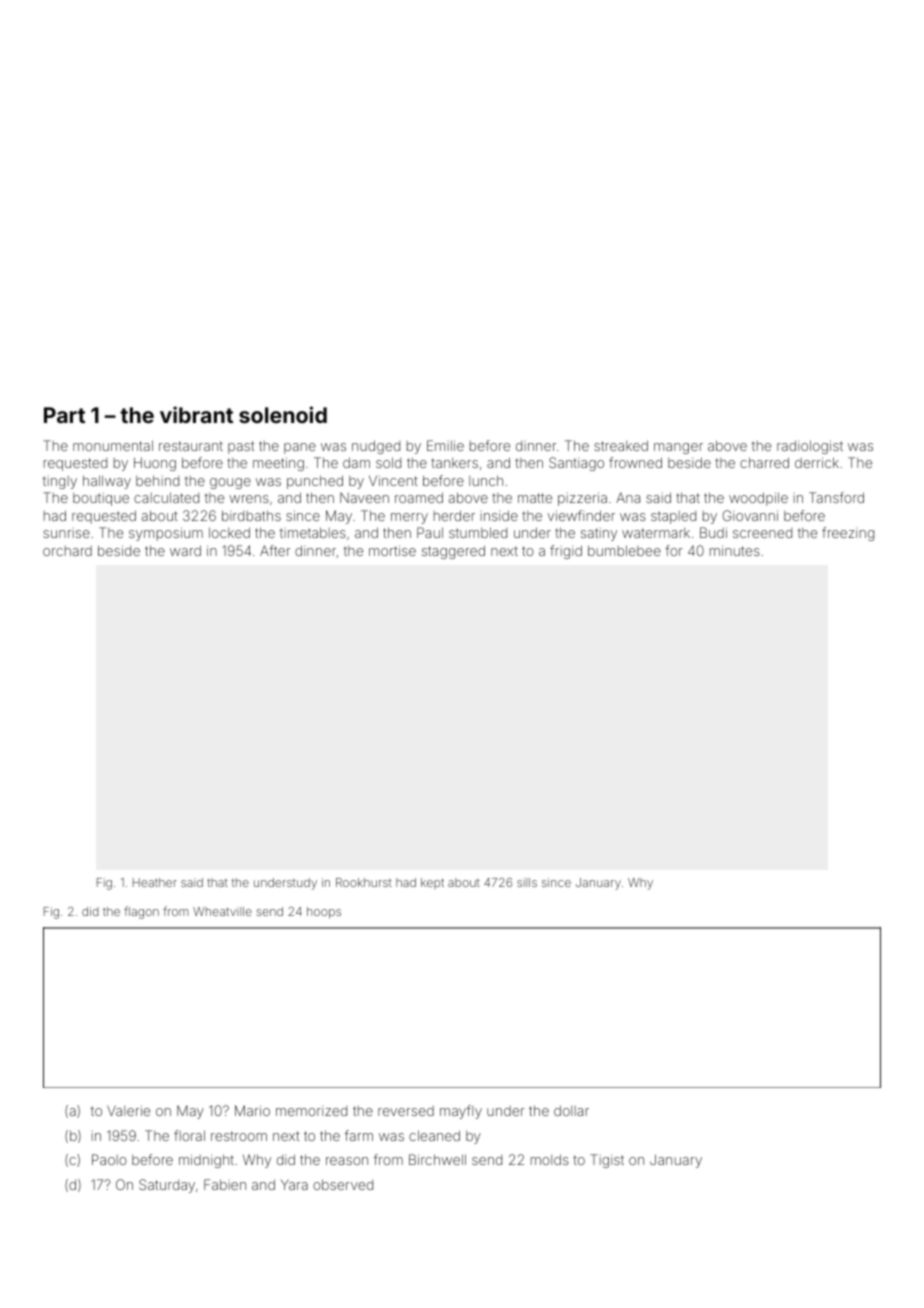 The height and width of the image is (1308, 924). I want to click on kept, so click(432, 883).
